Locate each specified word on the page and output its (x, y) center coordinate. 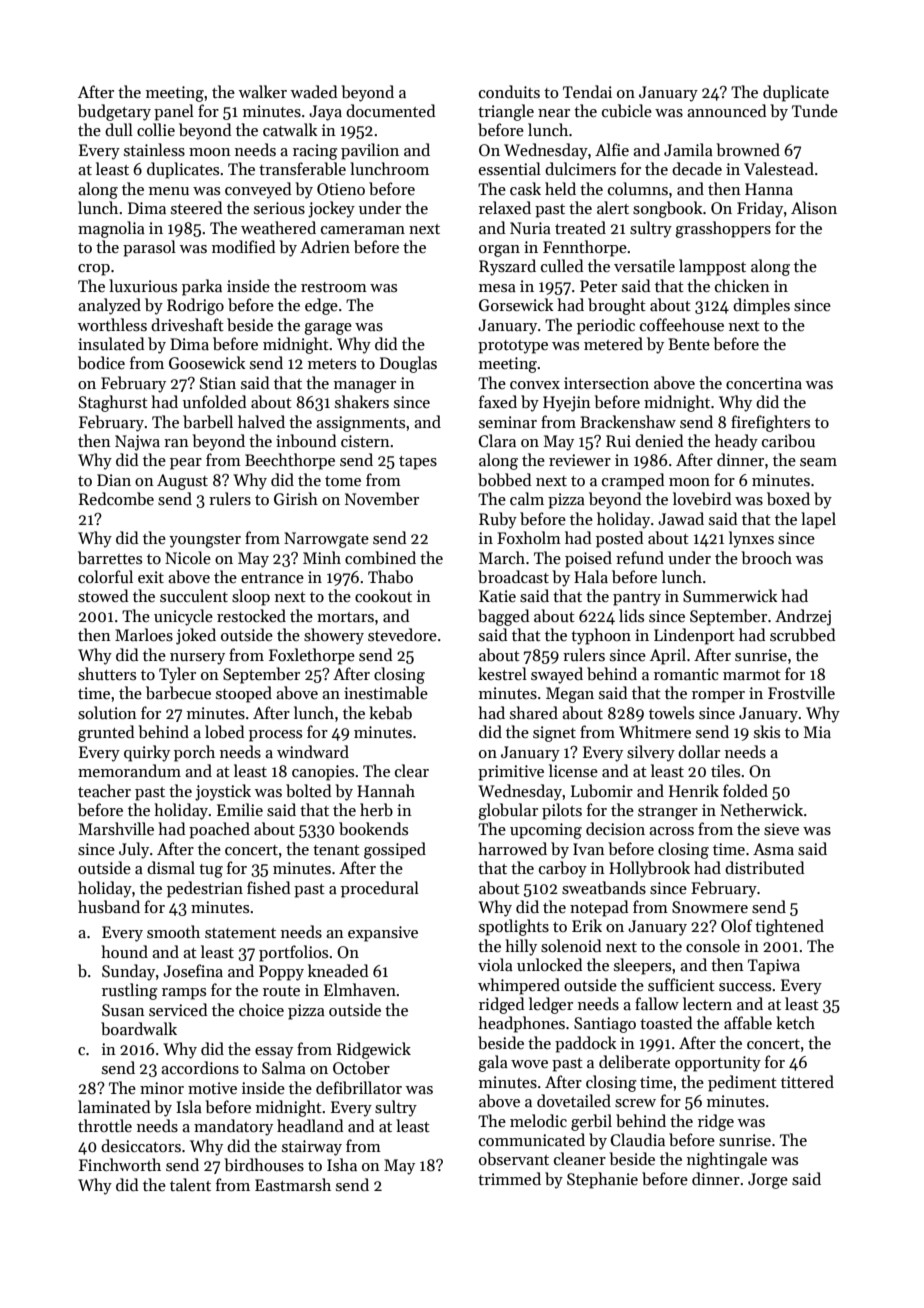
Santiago (605, 1025)
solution (107, 713)
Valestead (779, 169)
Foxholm (529, 537)
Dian (114, 480)
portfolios (293, 953)
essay (274, 1053)
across (671, 831)
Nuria (530, 228)
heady (736, 442)
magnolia (111, 229)
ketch (795, 1022)
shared (534, 712)
